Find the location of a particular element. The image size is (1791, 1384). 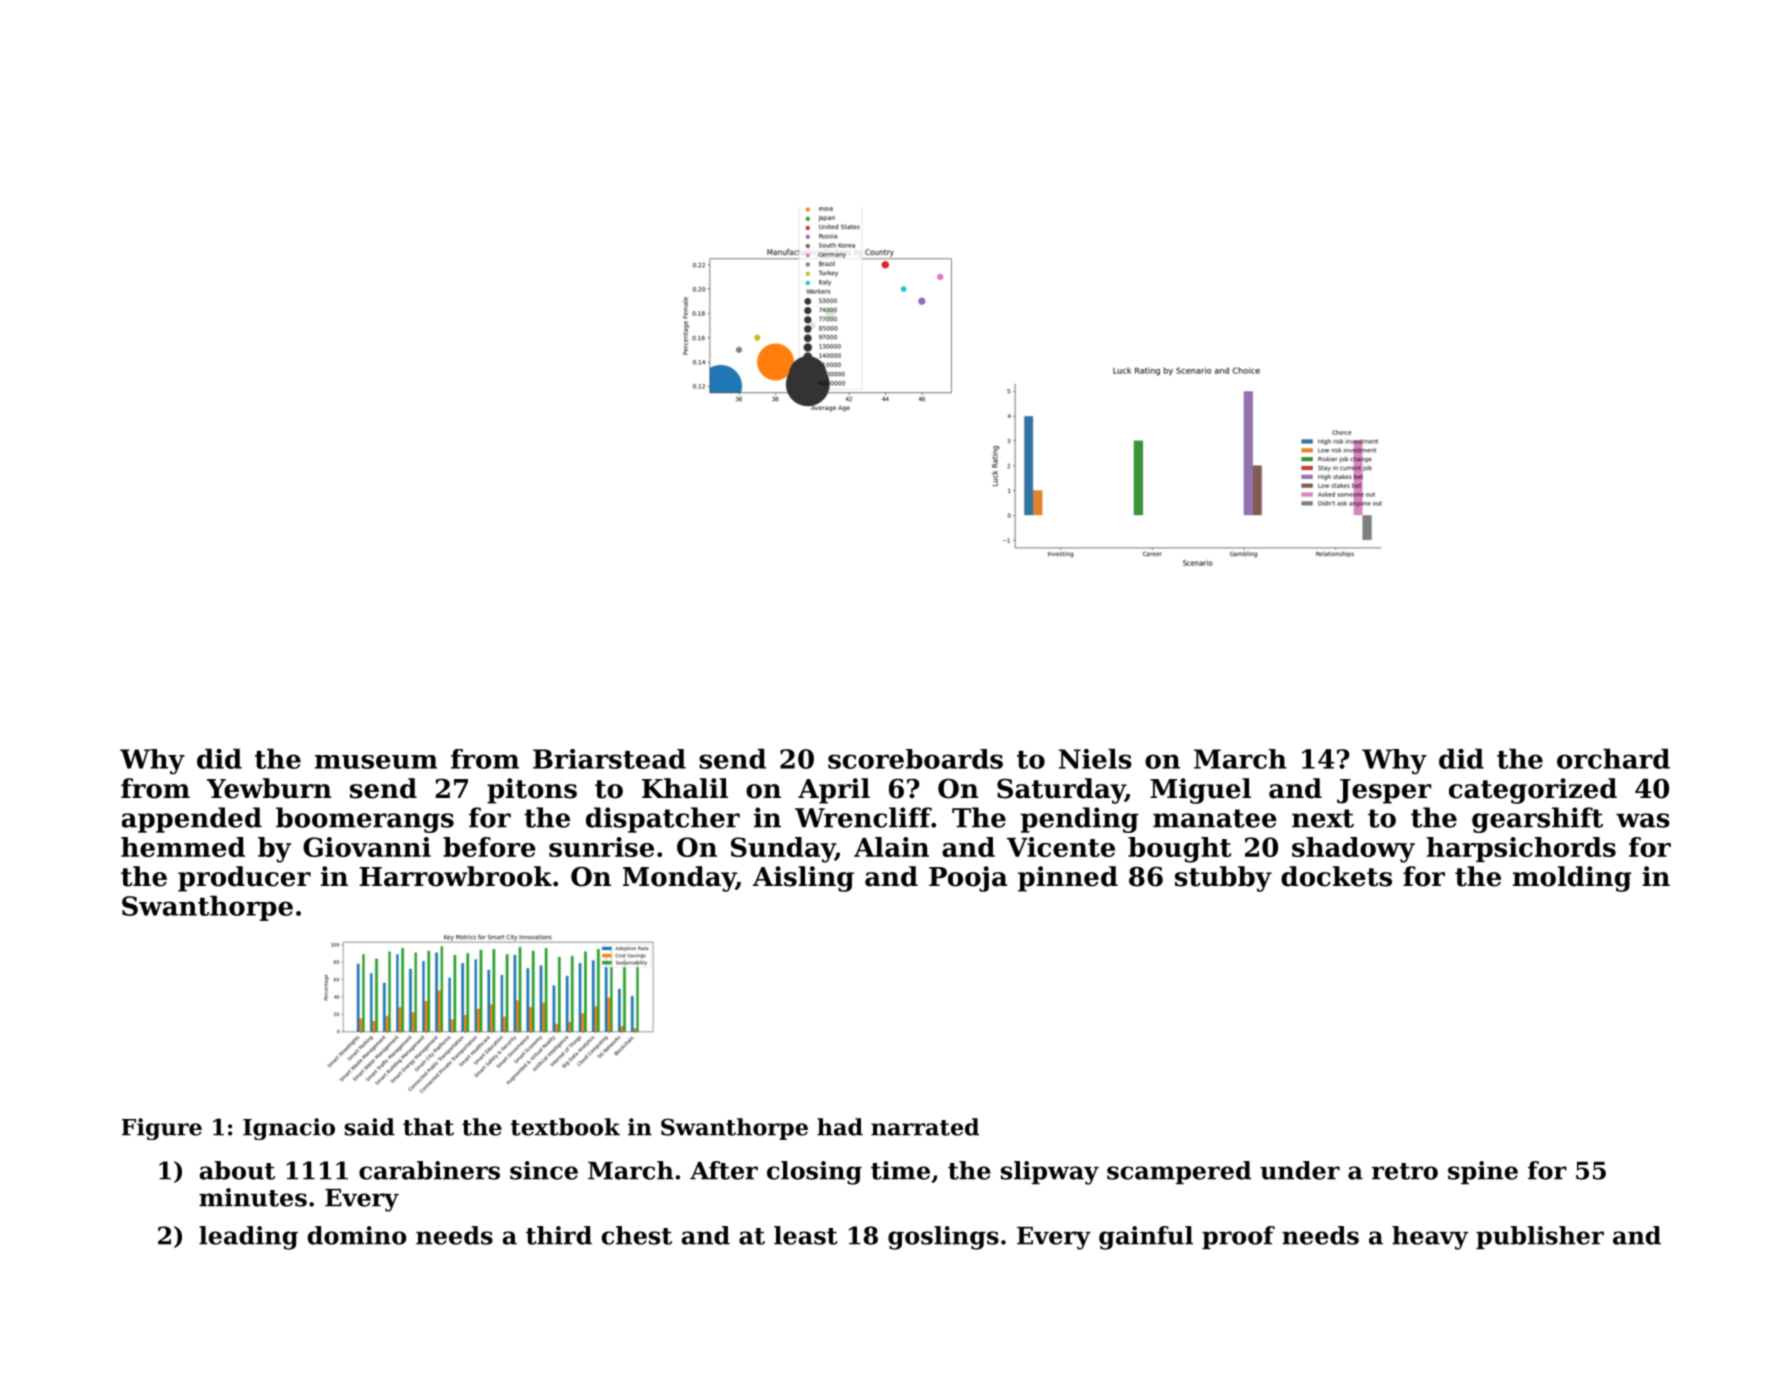

textbook is located at coordinates (565, 1127).
